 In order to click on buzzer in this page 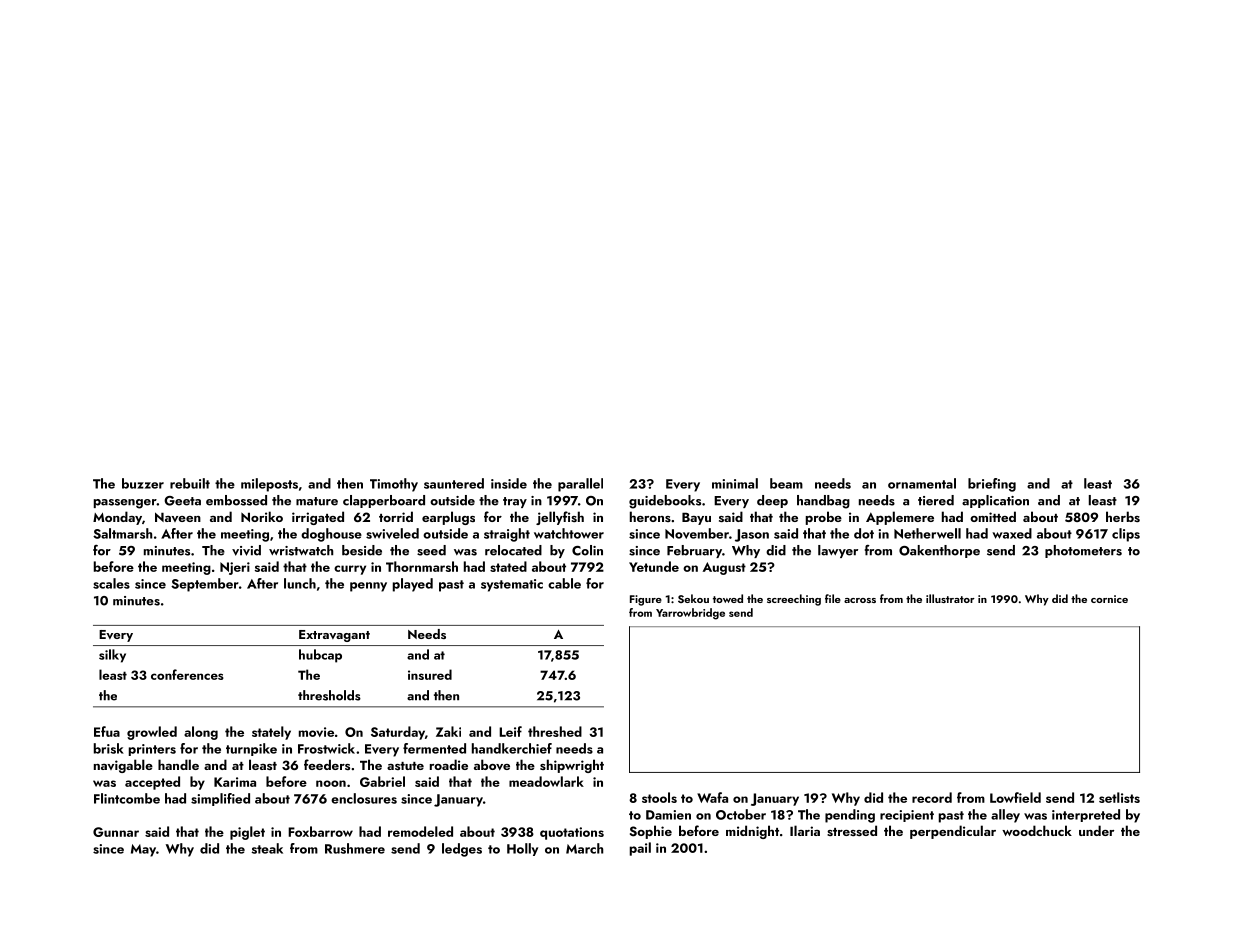, I will do `click(143, 483)`.
